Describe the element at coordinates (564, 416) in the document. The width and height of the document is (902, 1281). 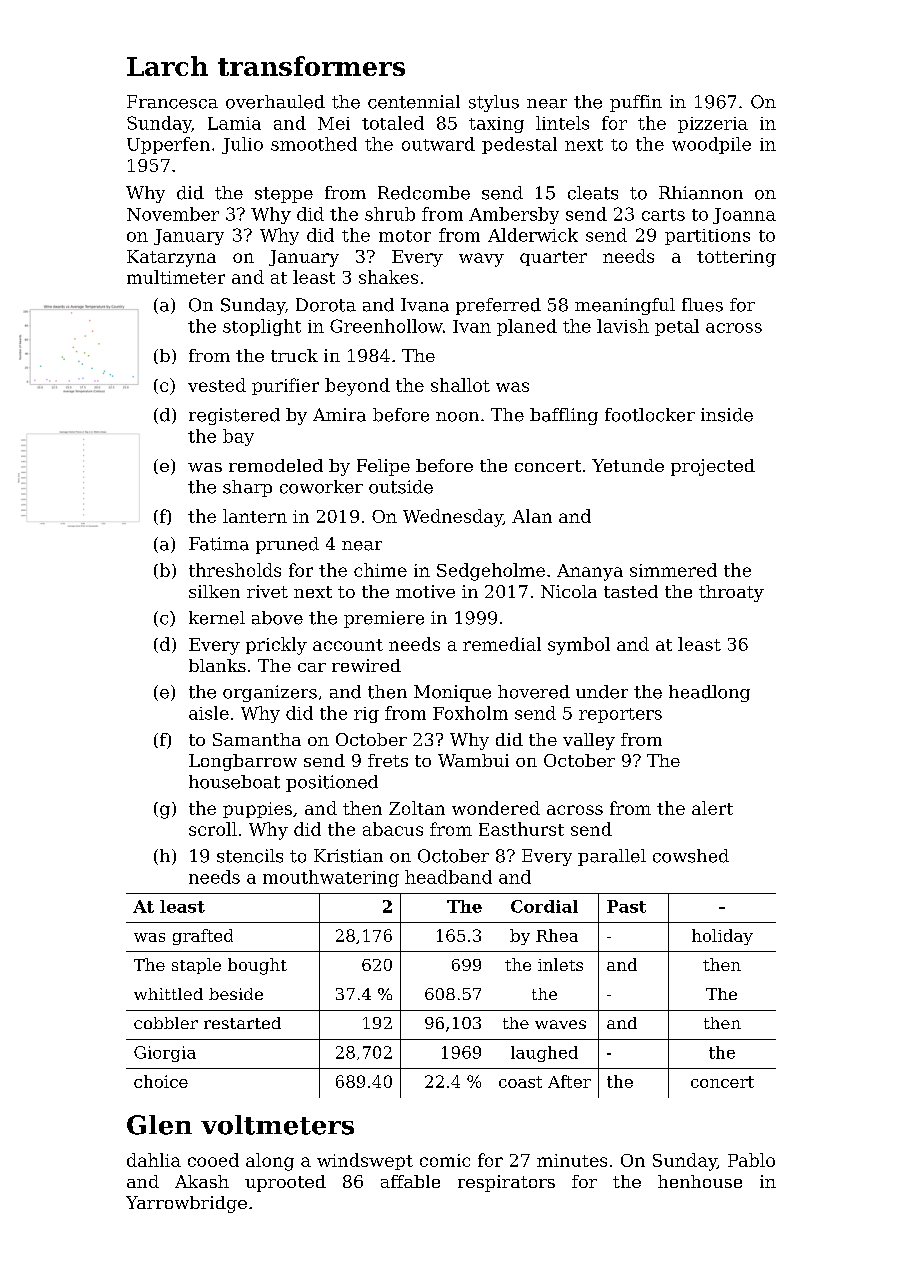
I see `baffling` at that location.
